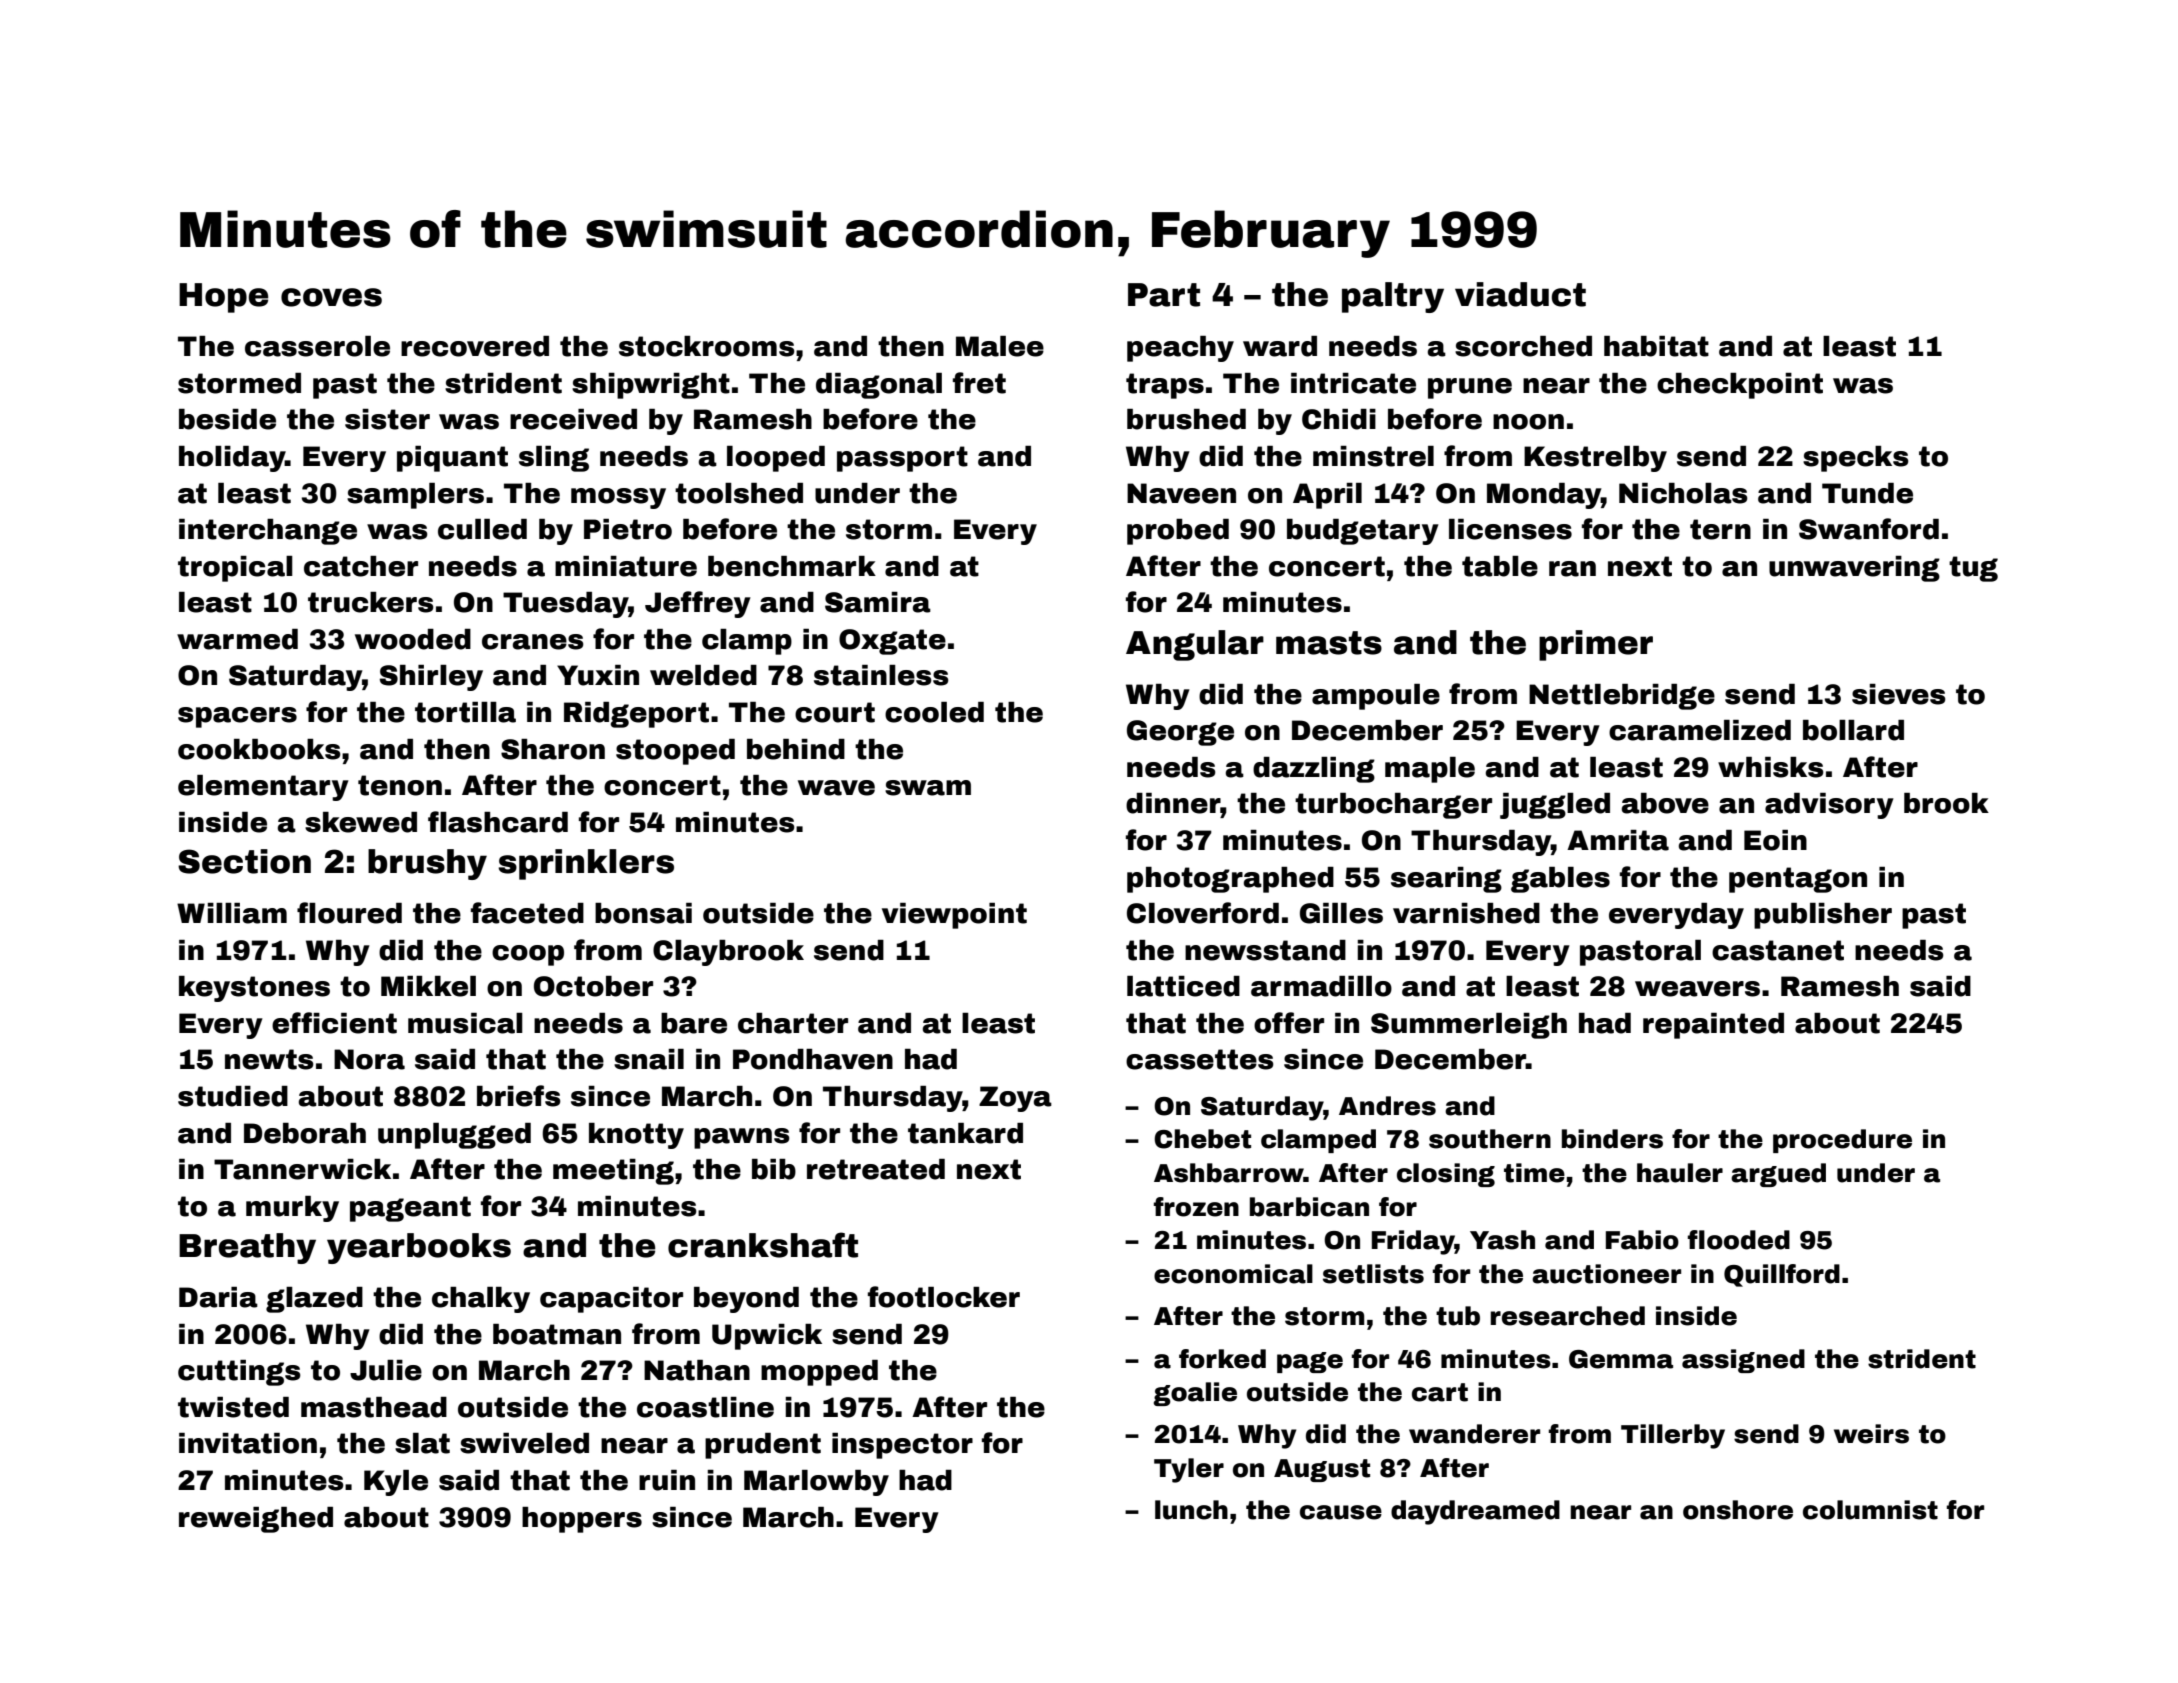  Describe the element at coordinates (1329, 643) in the document. I see `masts` at that location.
